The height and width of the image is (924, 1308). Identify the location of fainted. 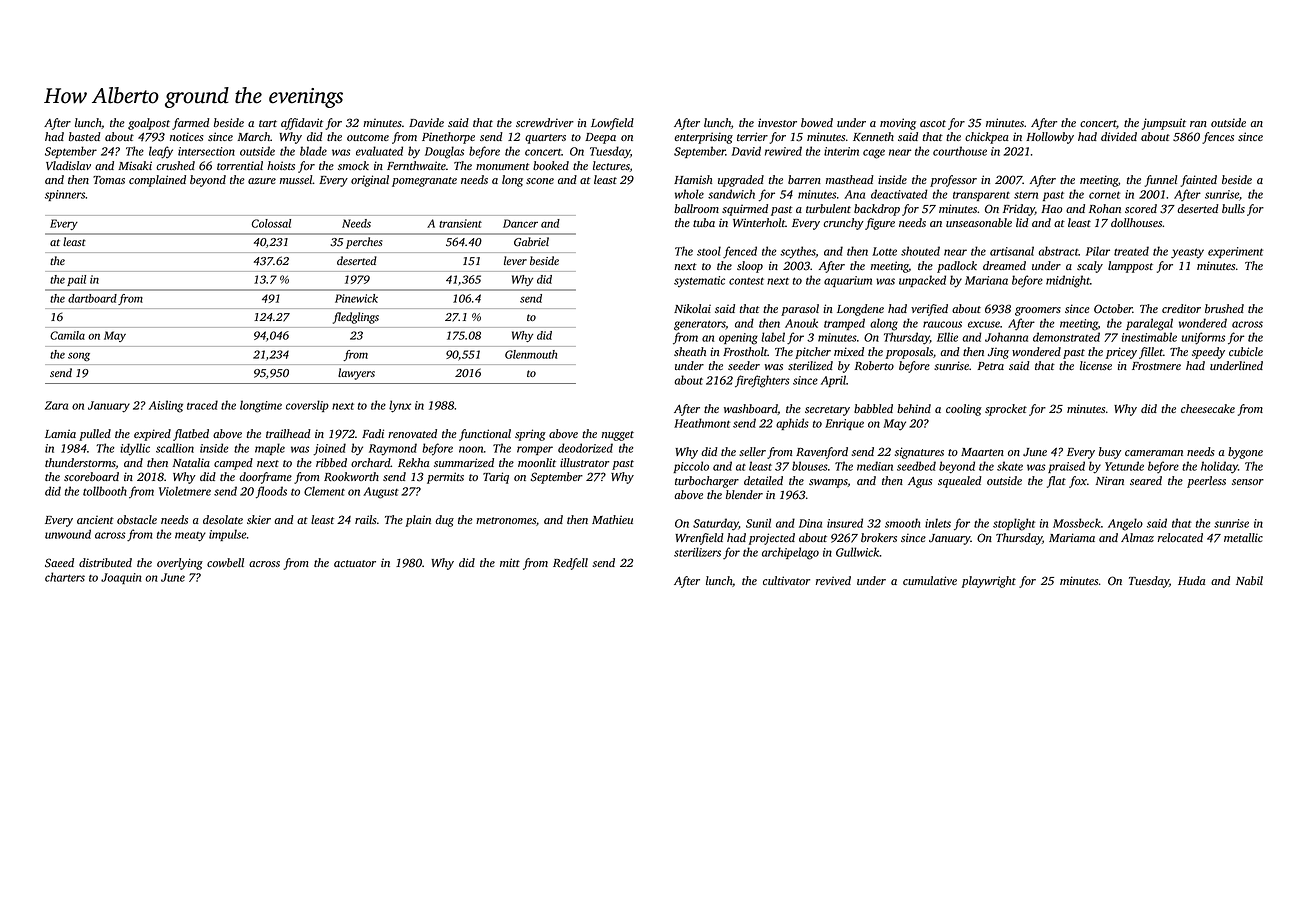
(1198, 181).
